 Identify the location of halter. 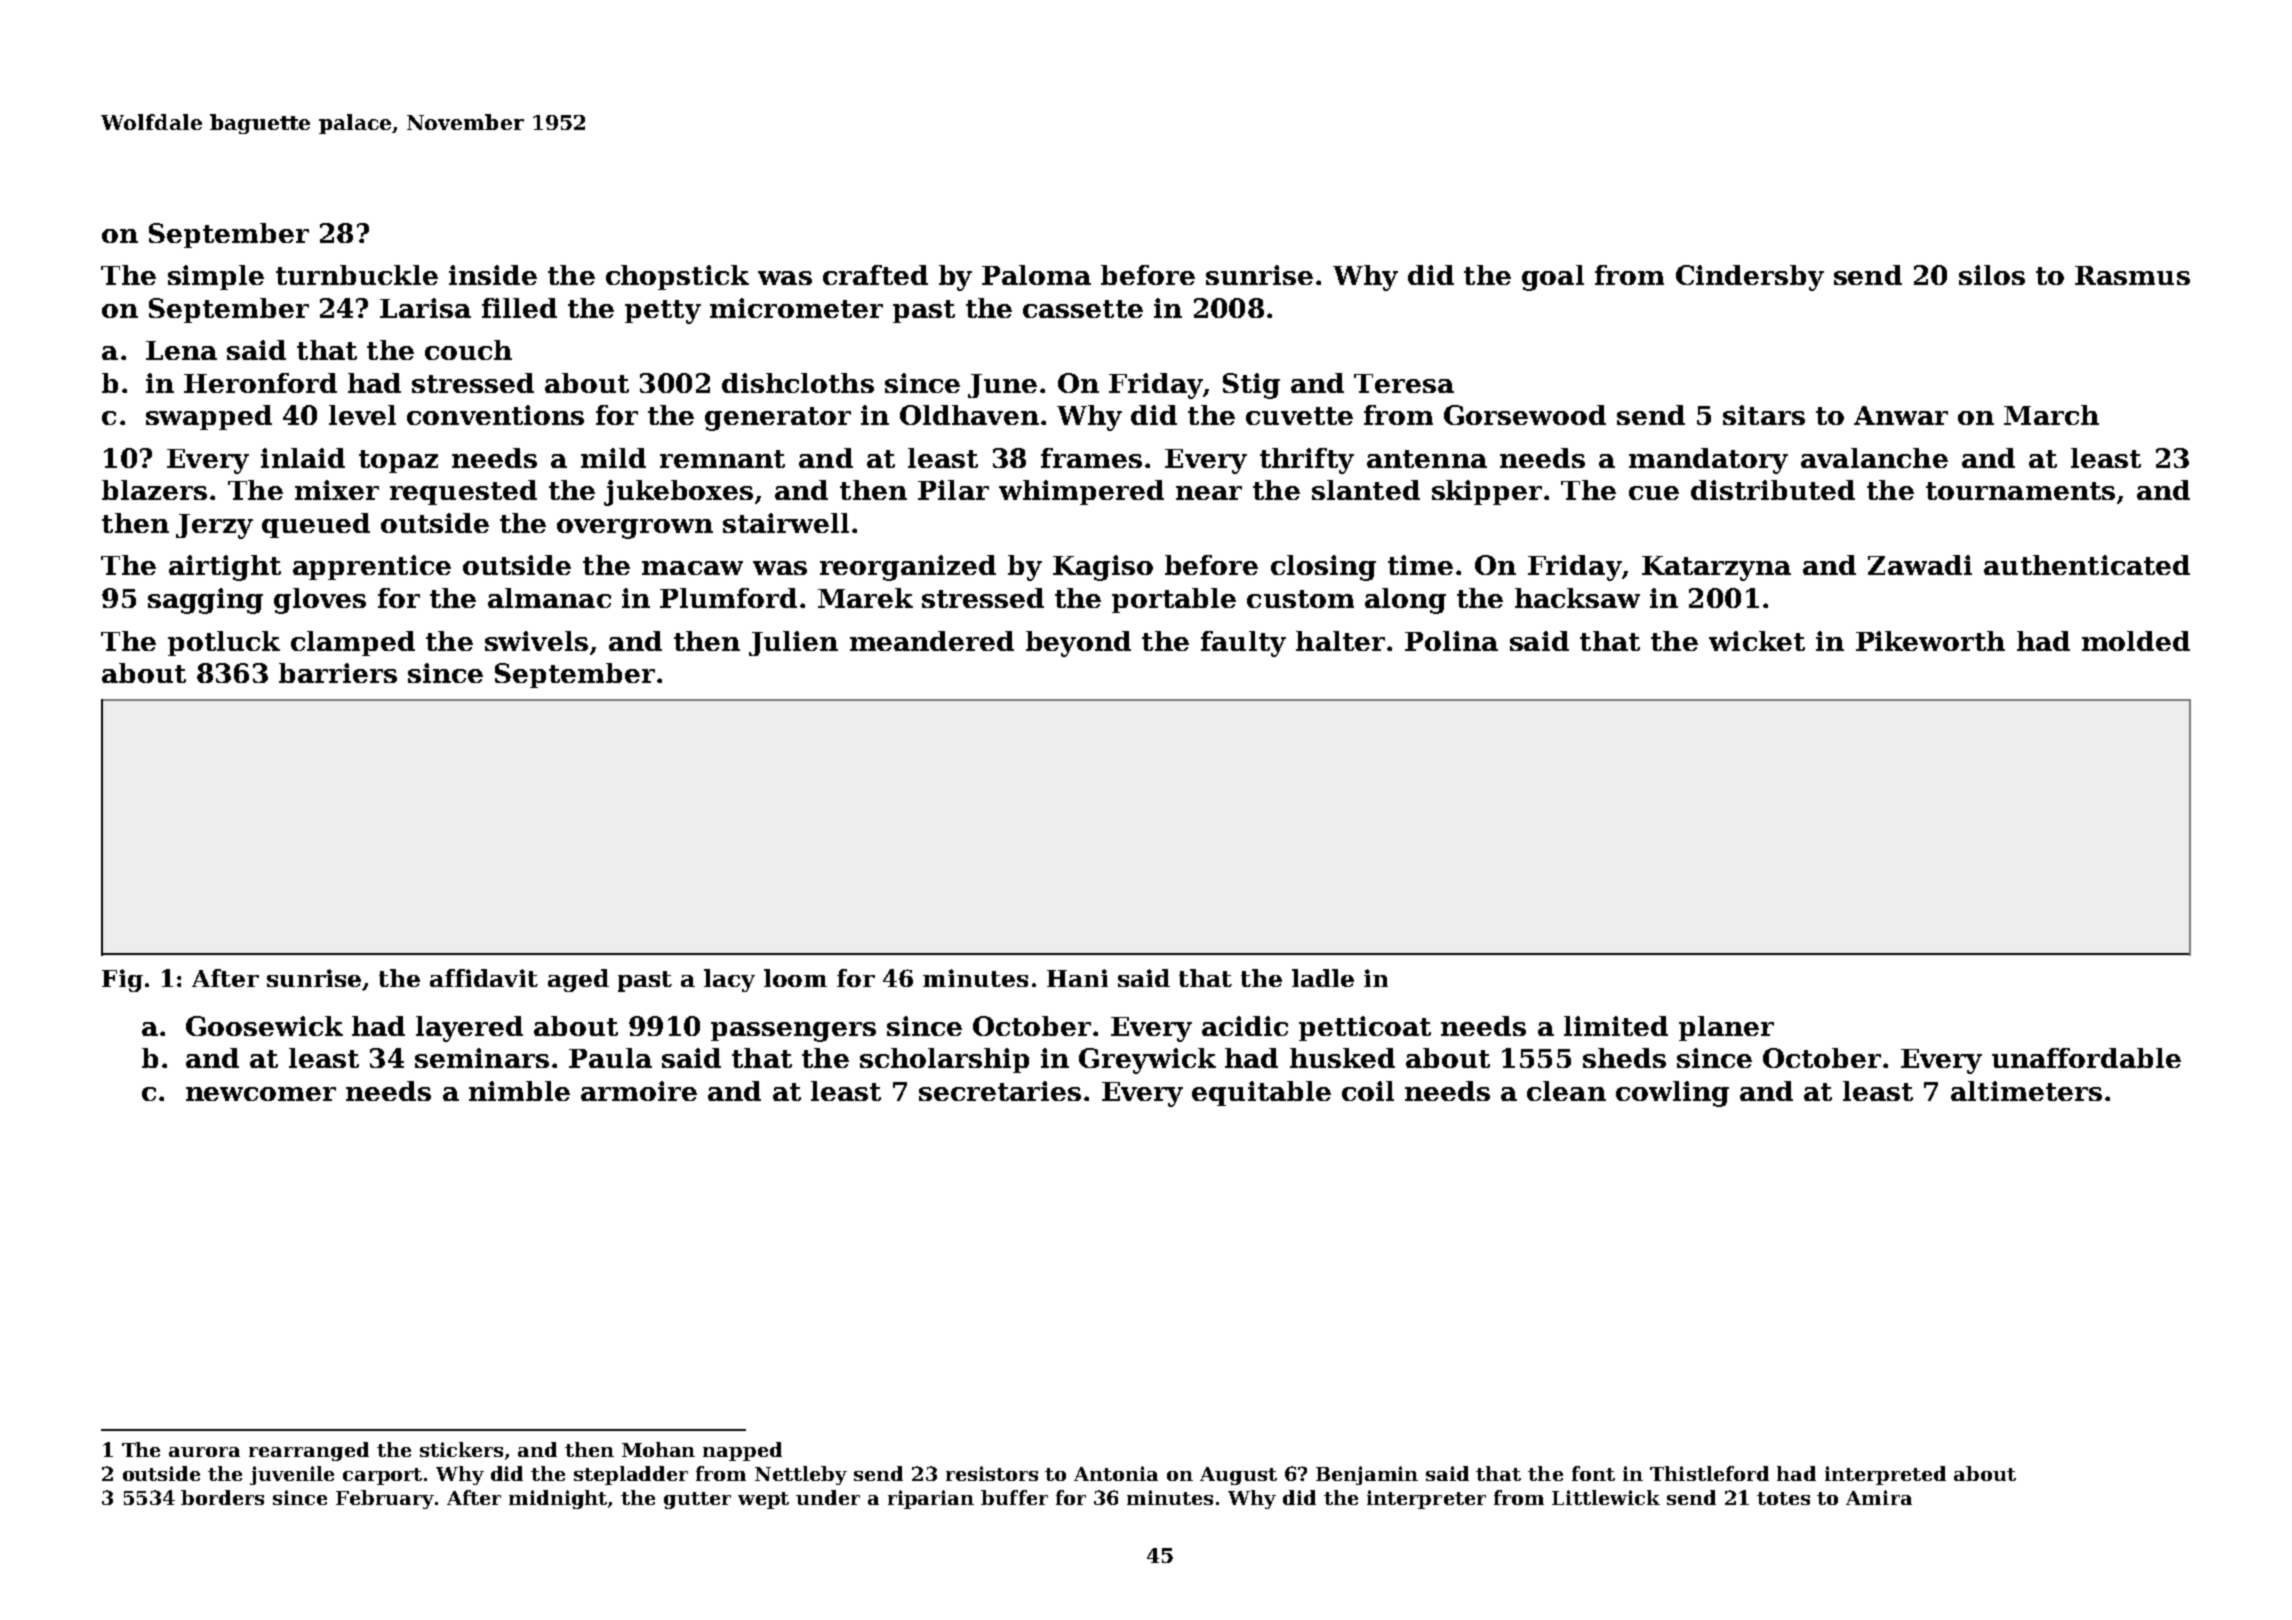
(1340, 641).
